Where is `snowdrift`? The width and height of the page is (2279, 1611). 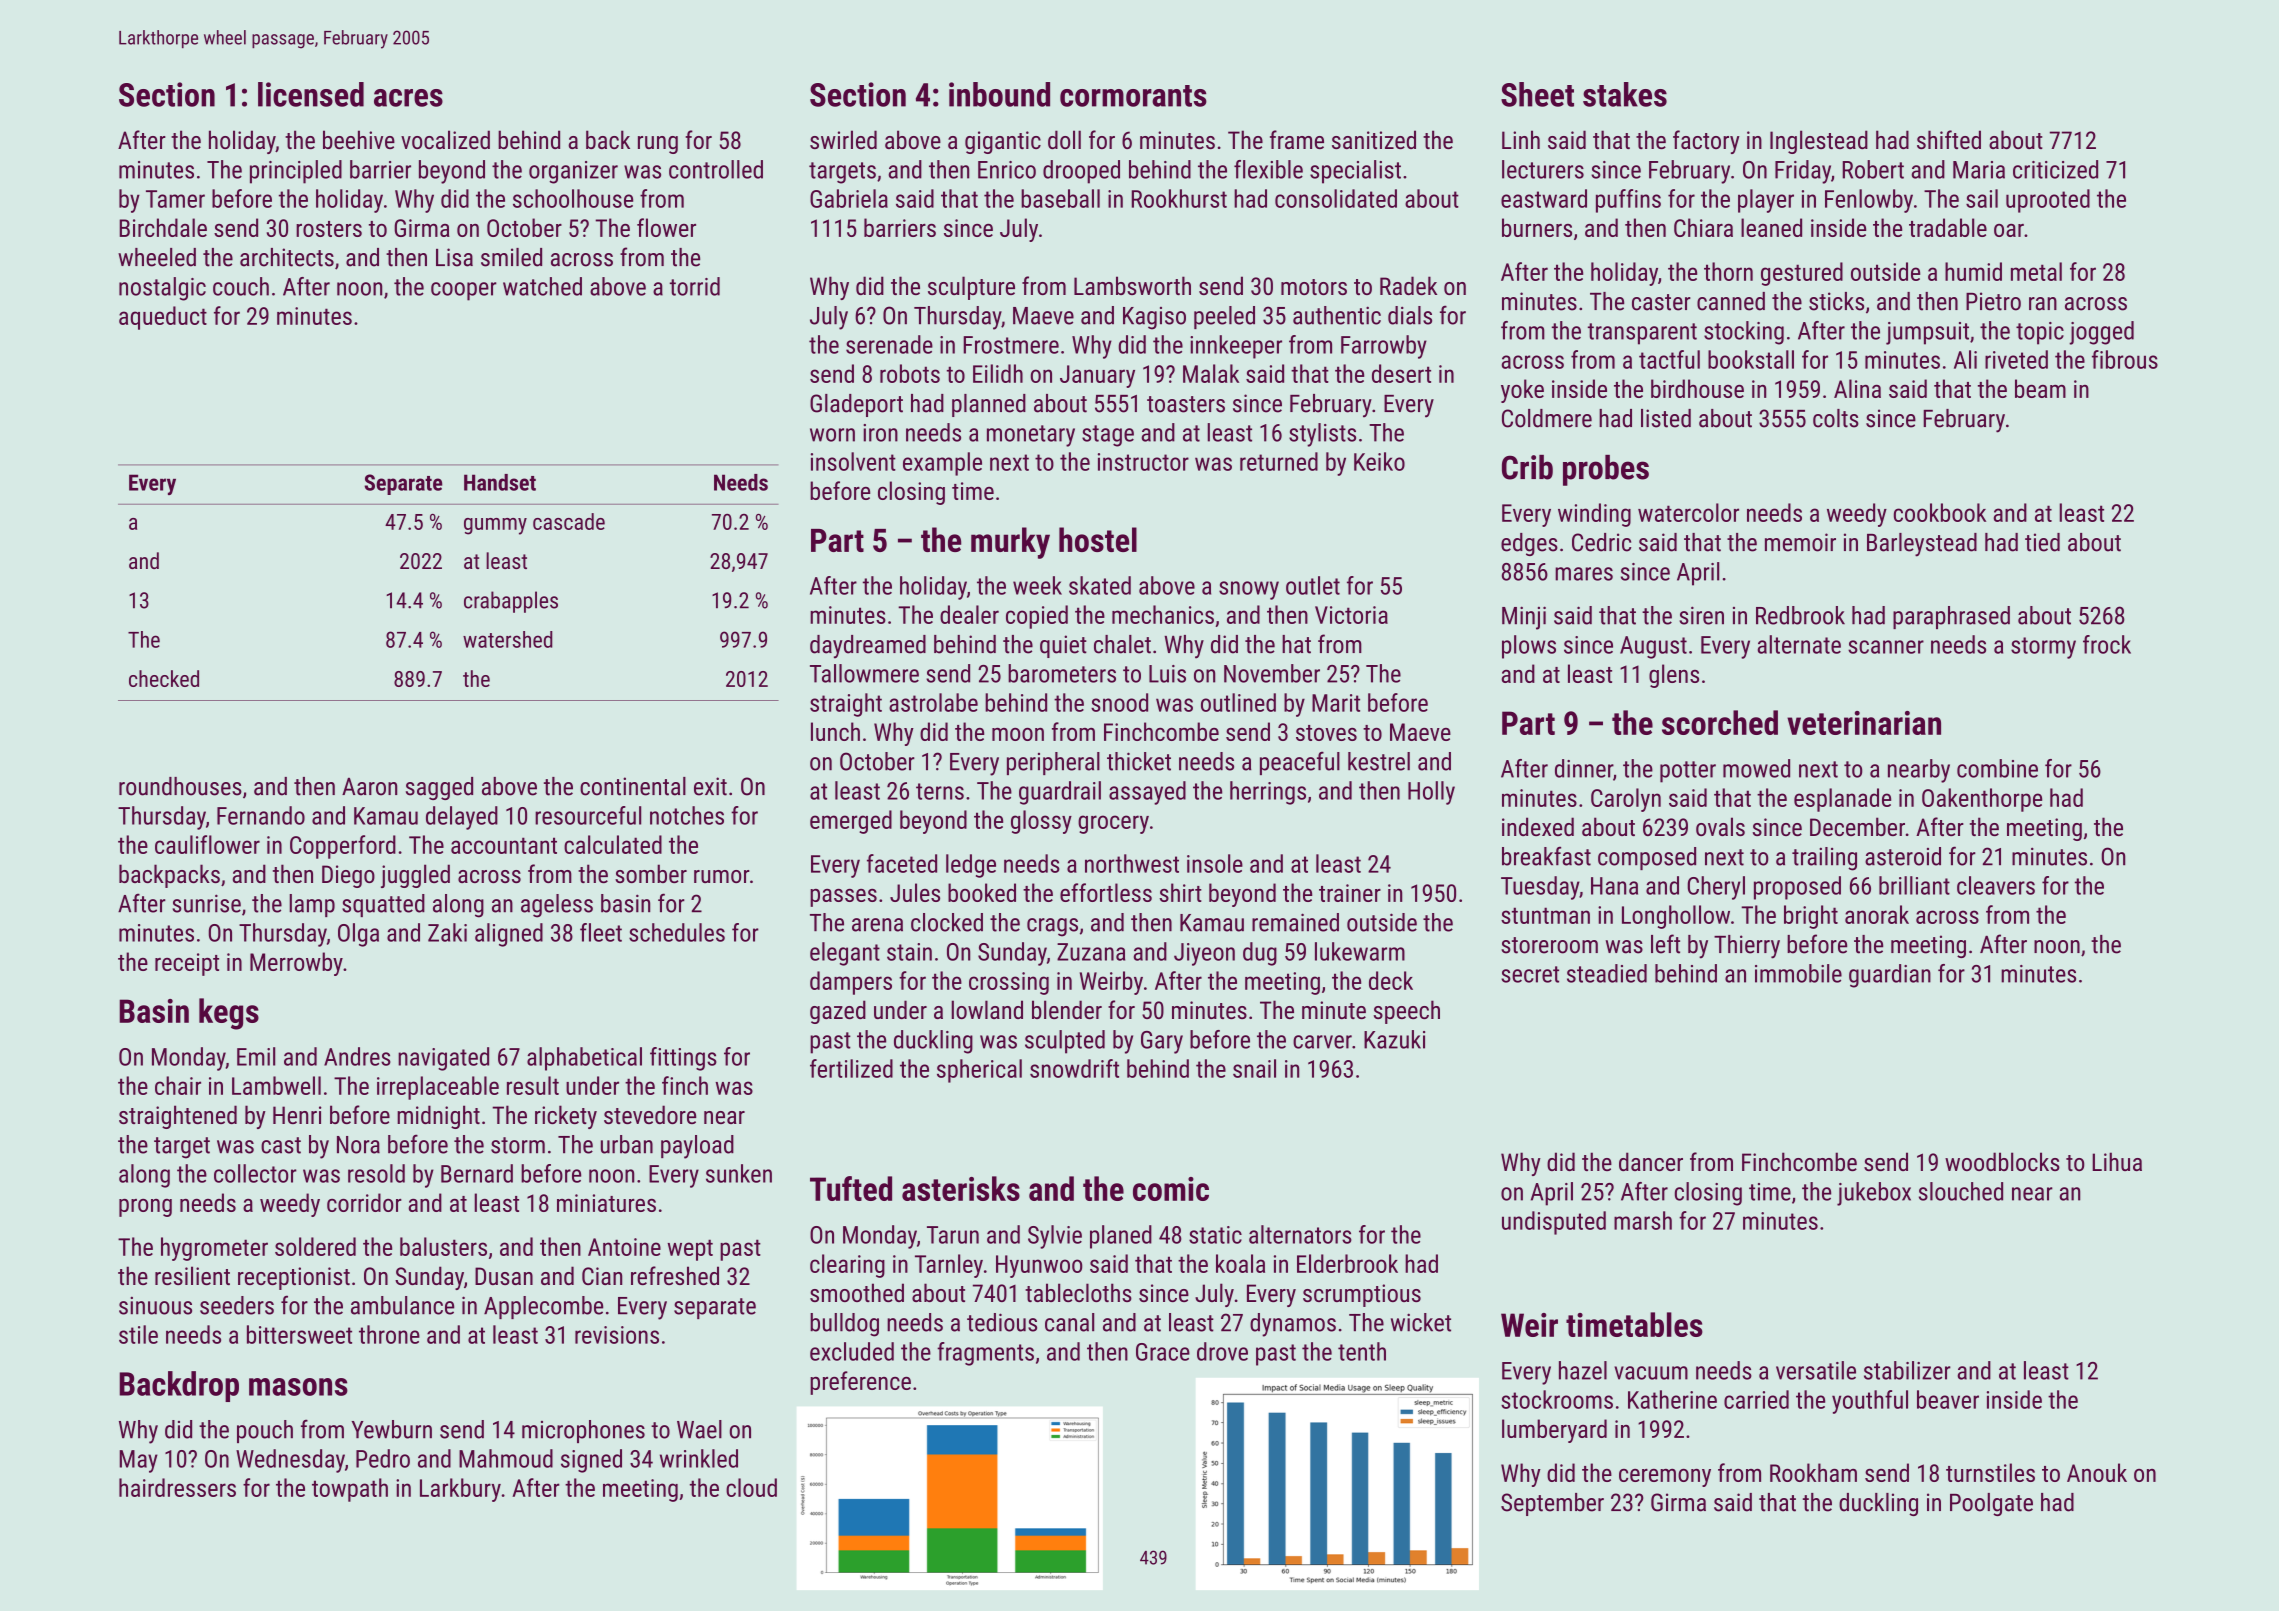
snowdrift is located at coordinates (1074, 1068).
